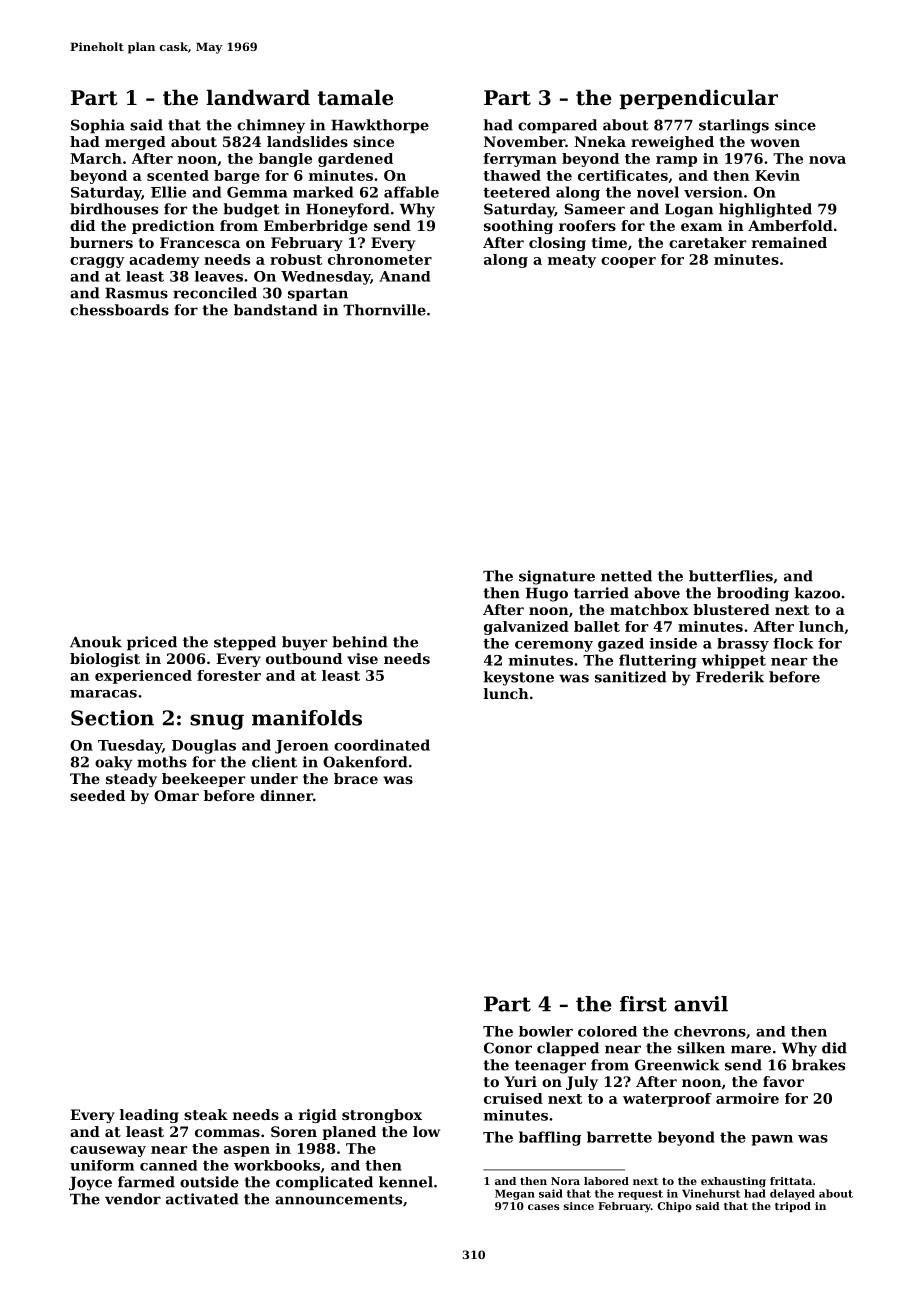 The height and width of the page is (1308, 924). I want to click on flock, so click(793, 643).
